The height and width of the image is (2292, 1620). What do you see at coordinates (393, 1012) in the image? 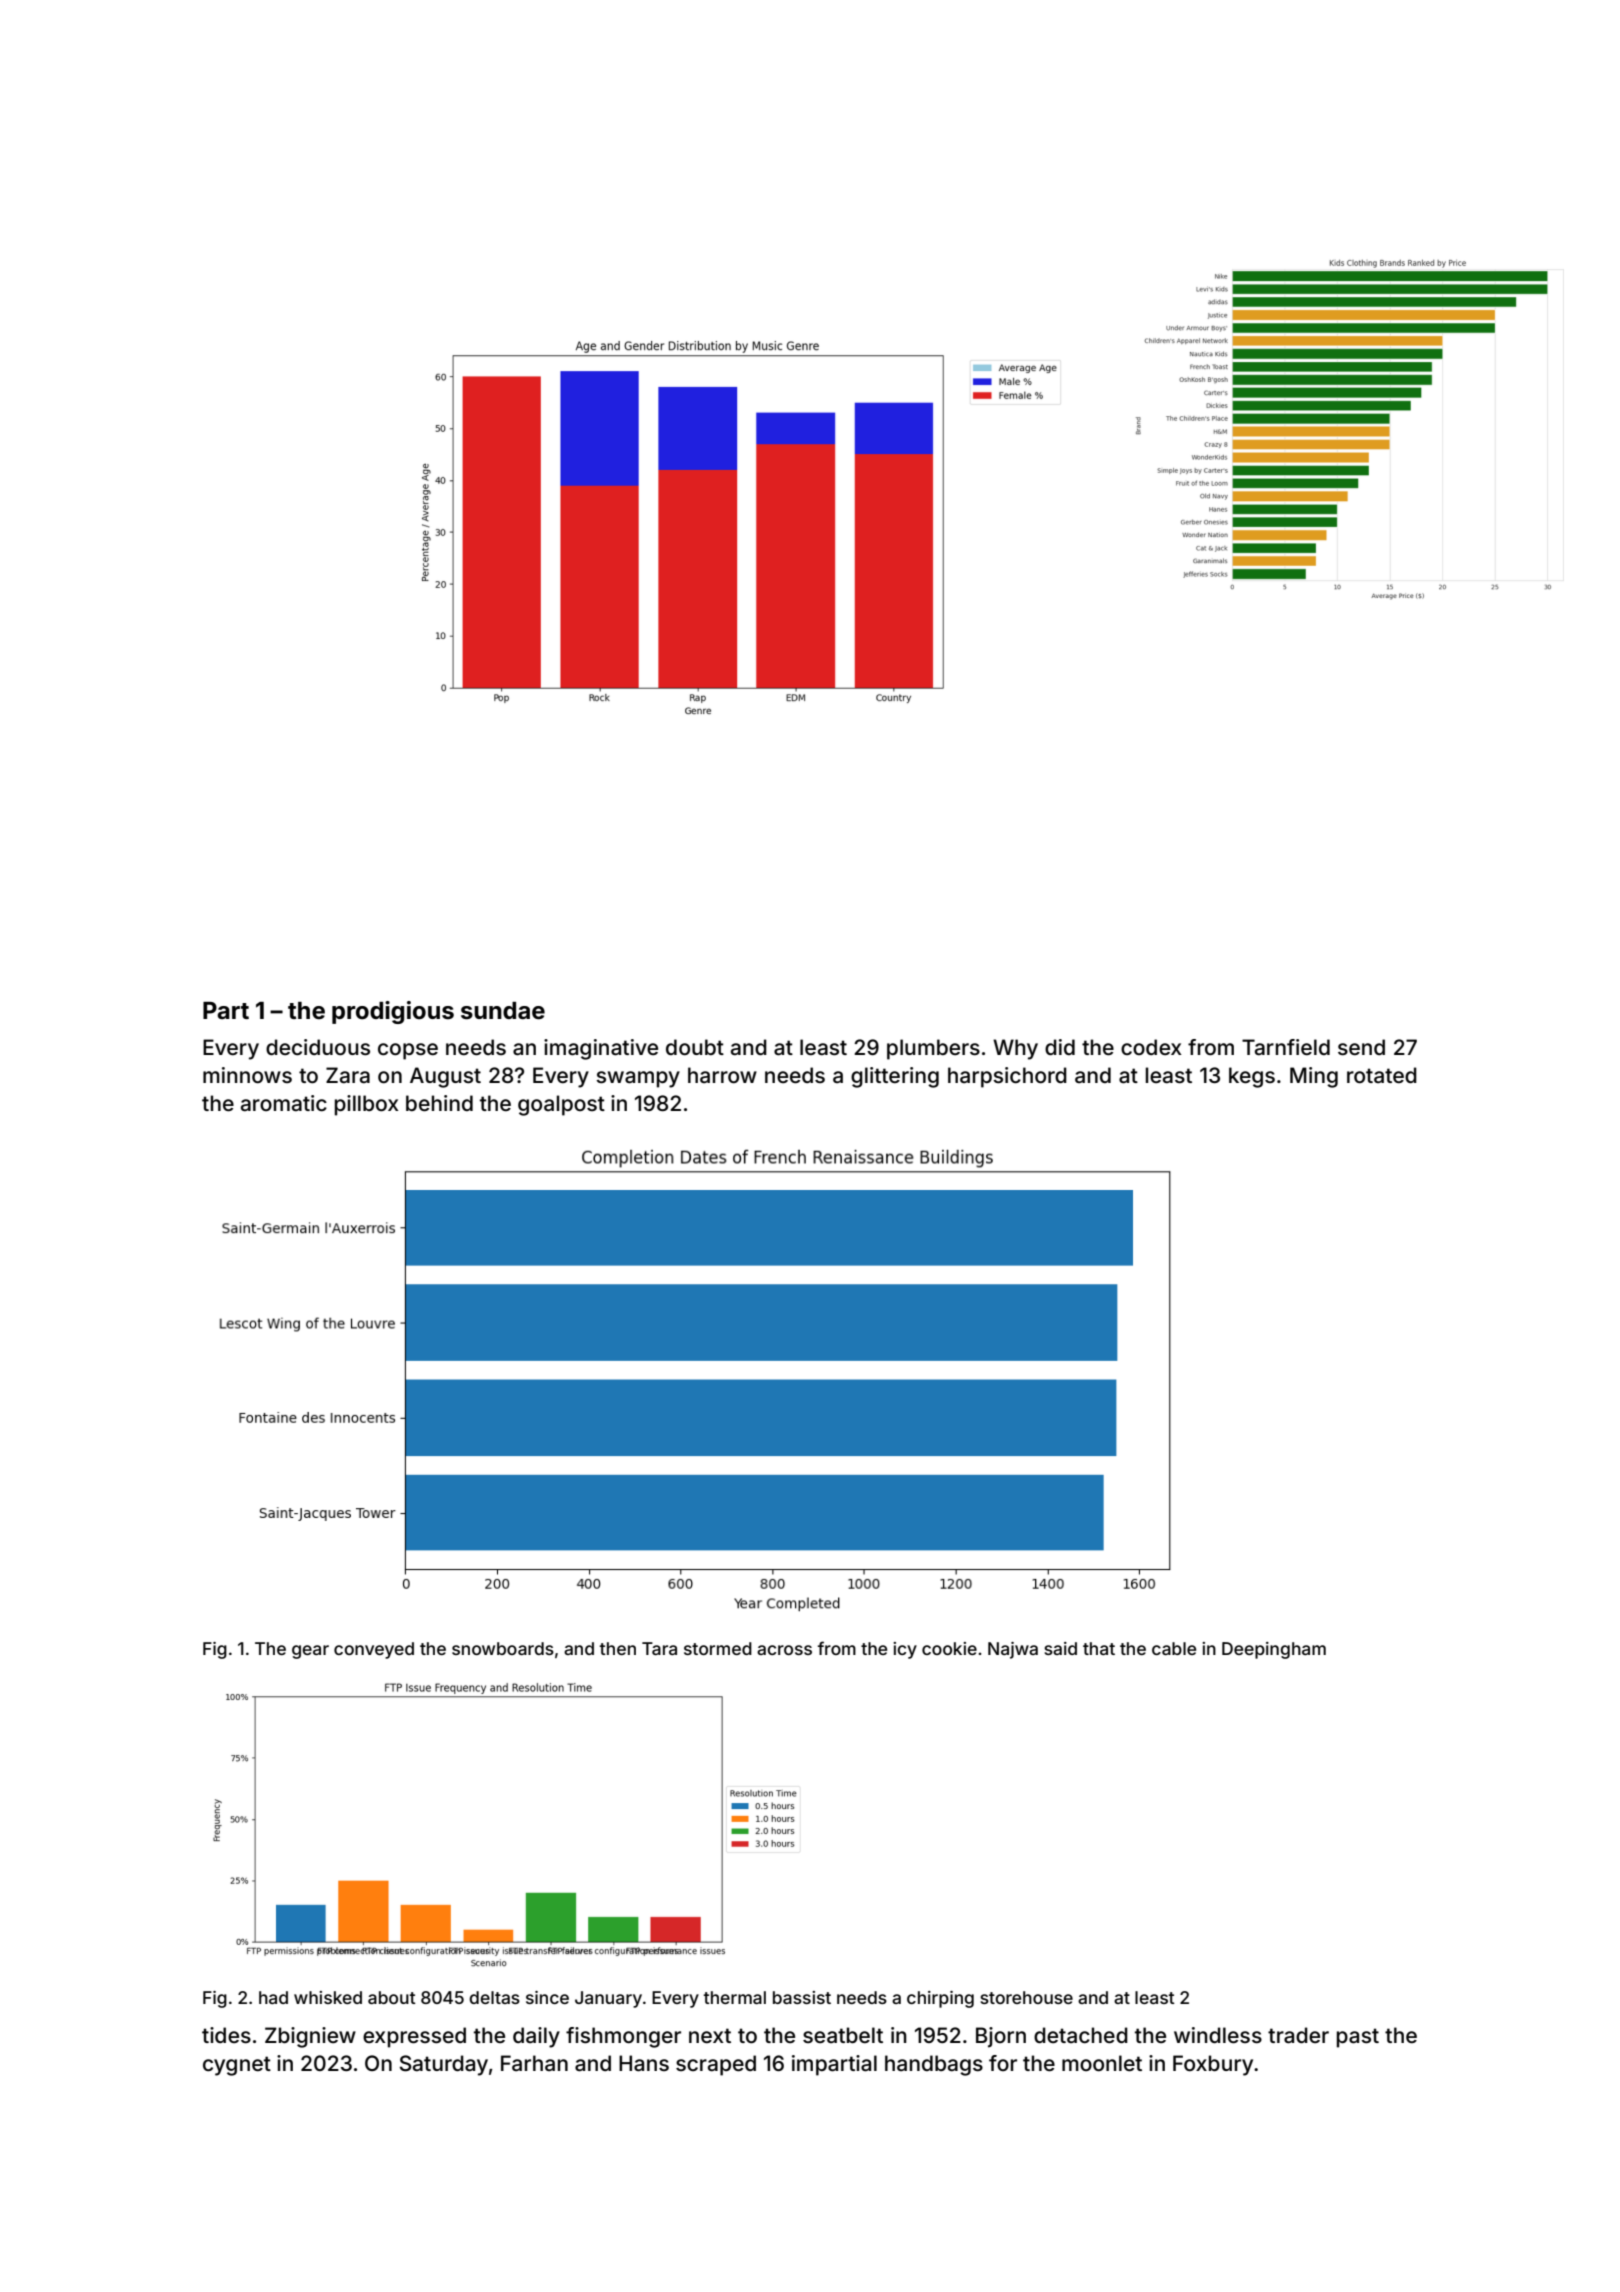
I see `prodigious` at bounding box center [393, 1012].
